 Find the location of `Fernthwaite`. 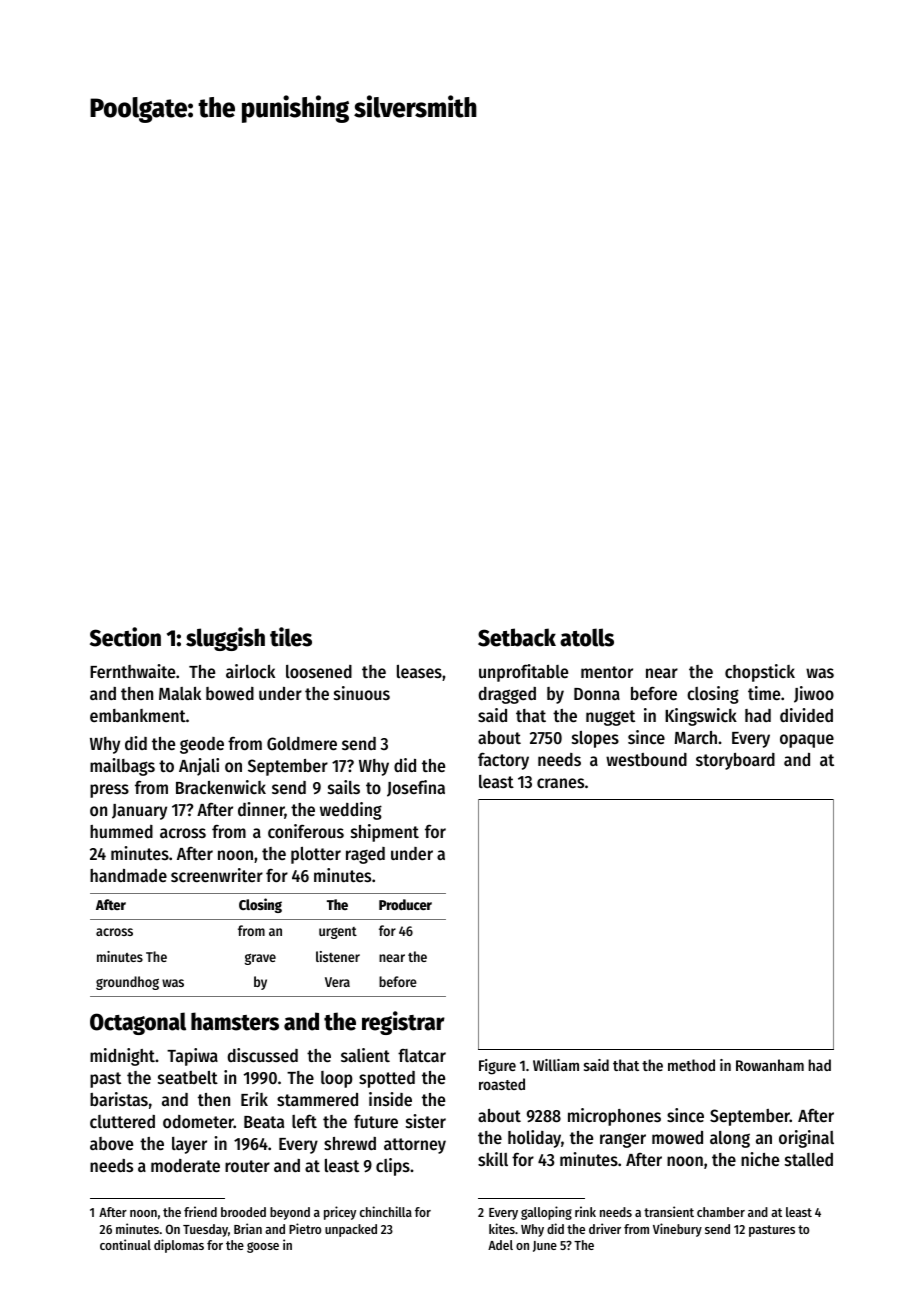

Fernthwaite is located at coordinates (132, 671).
